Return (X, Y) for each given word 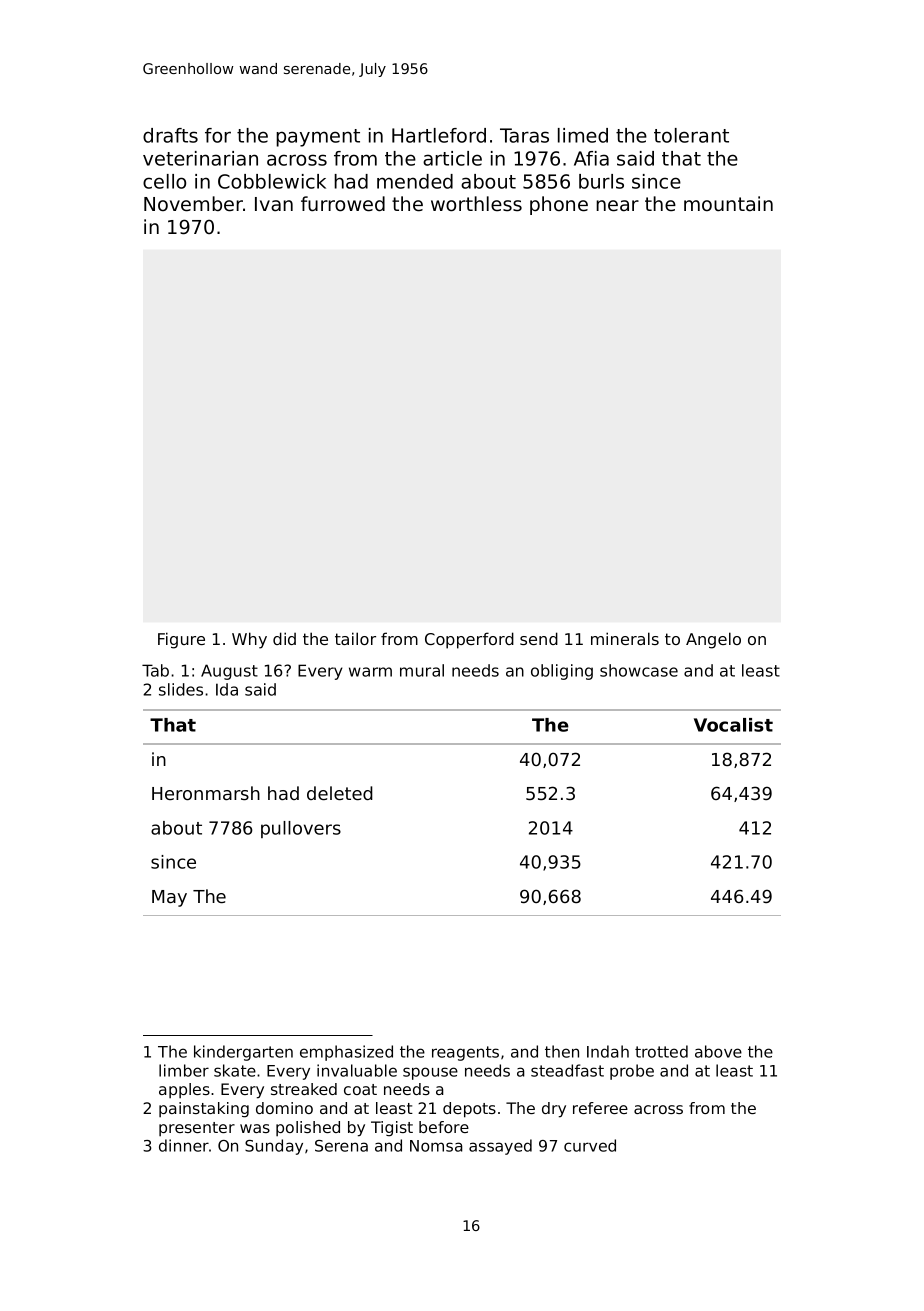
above (718, 1051)
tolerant (691, 135)
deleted (340, 793)
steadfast (567, 1070)
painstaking (204, 1110)
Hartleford (439, 135)
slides (181, 689)
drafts (170, 135)
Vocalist (733, 725)
